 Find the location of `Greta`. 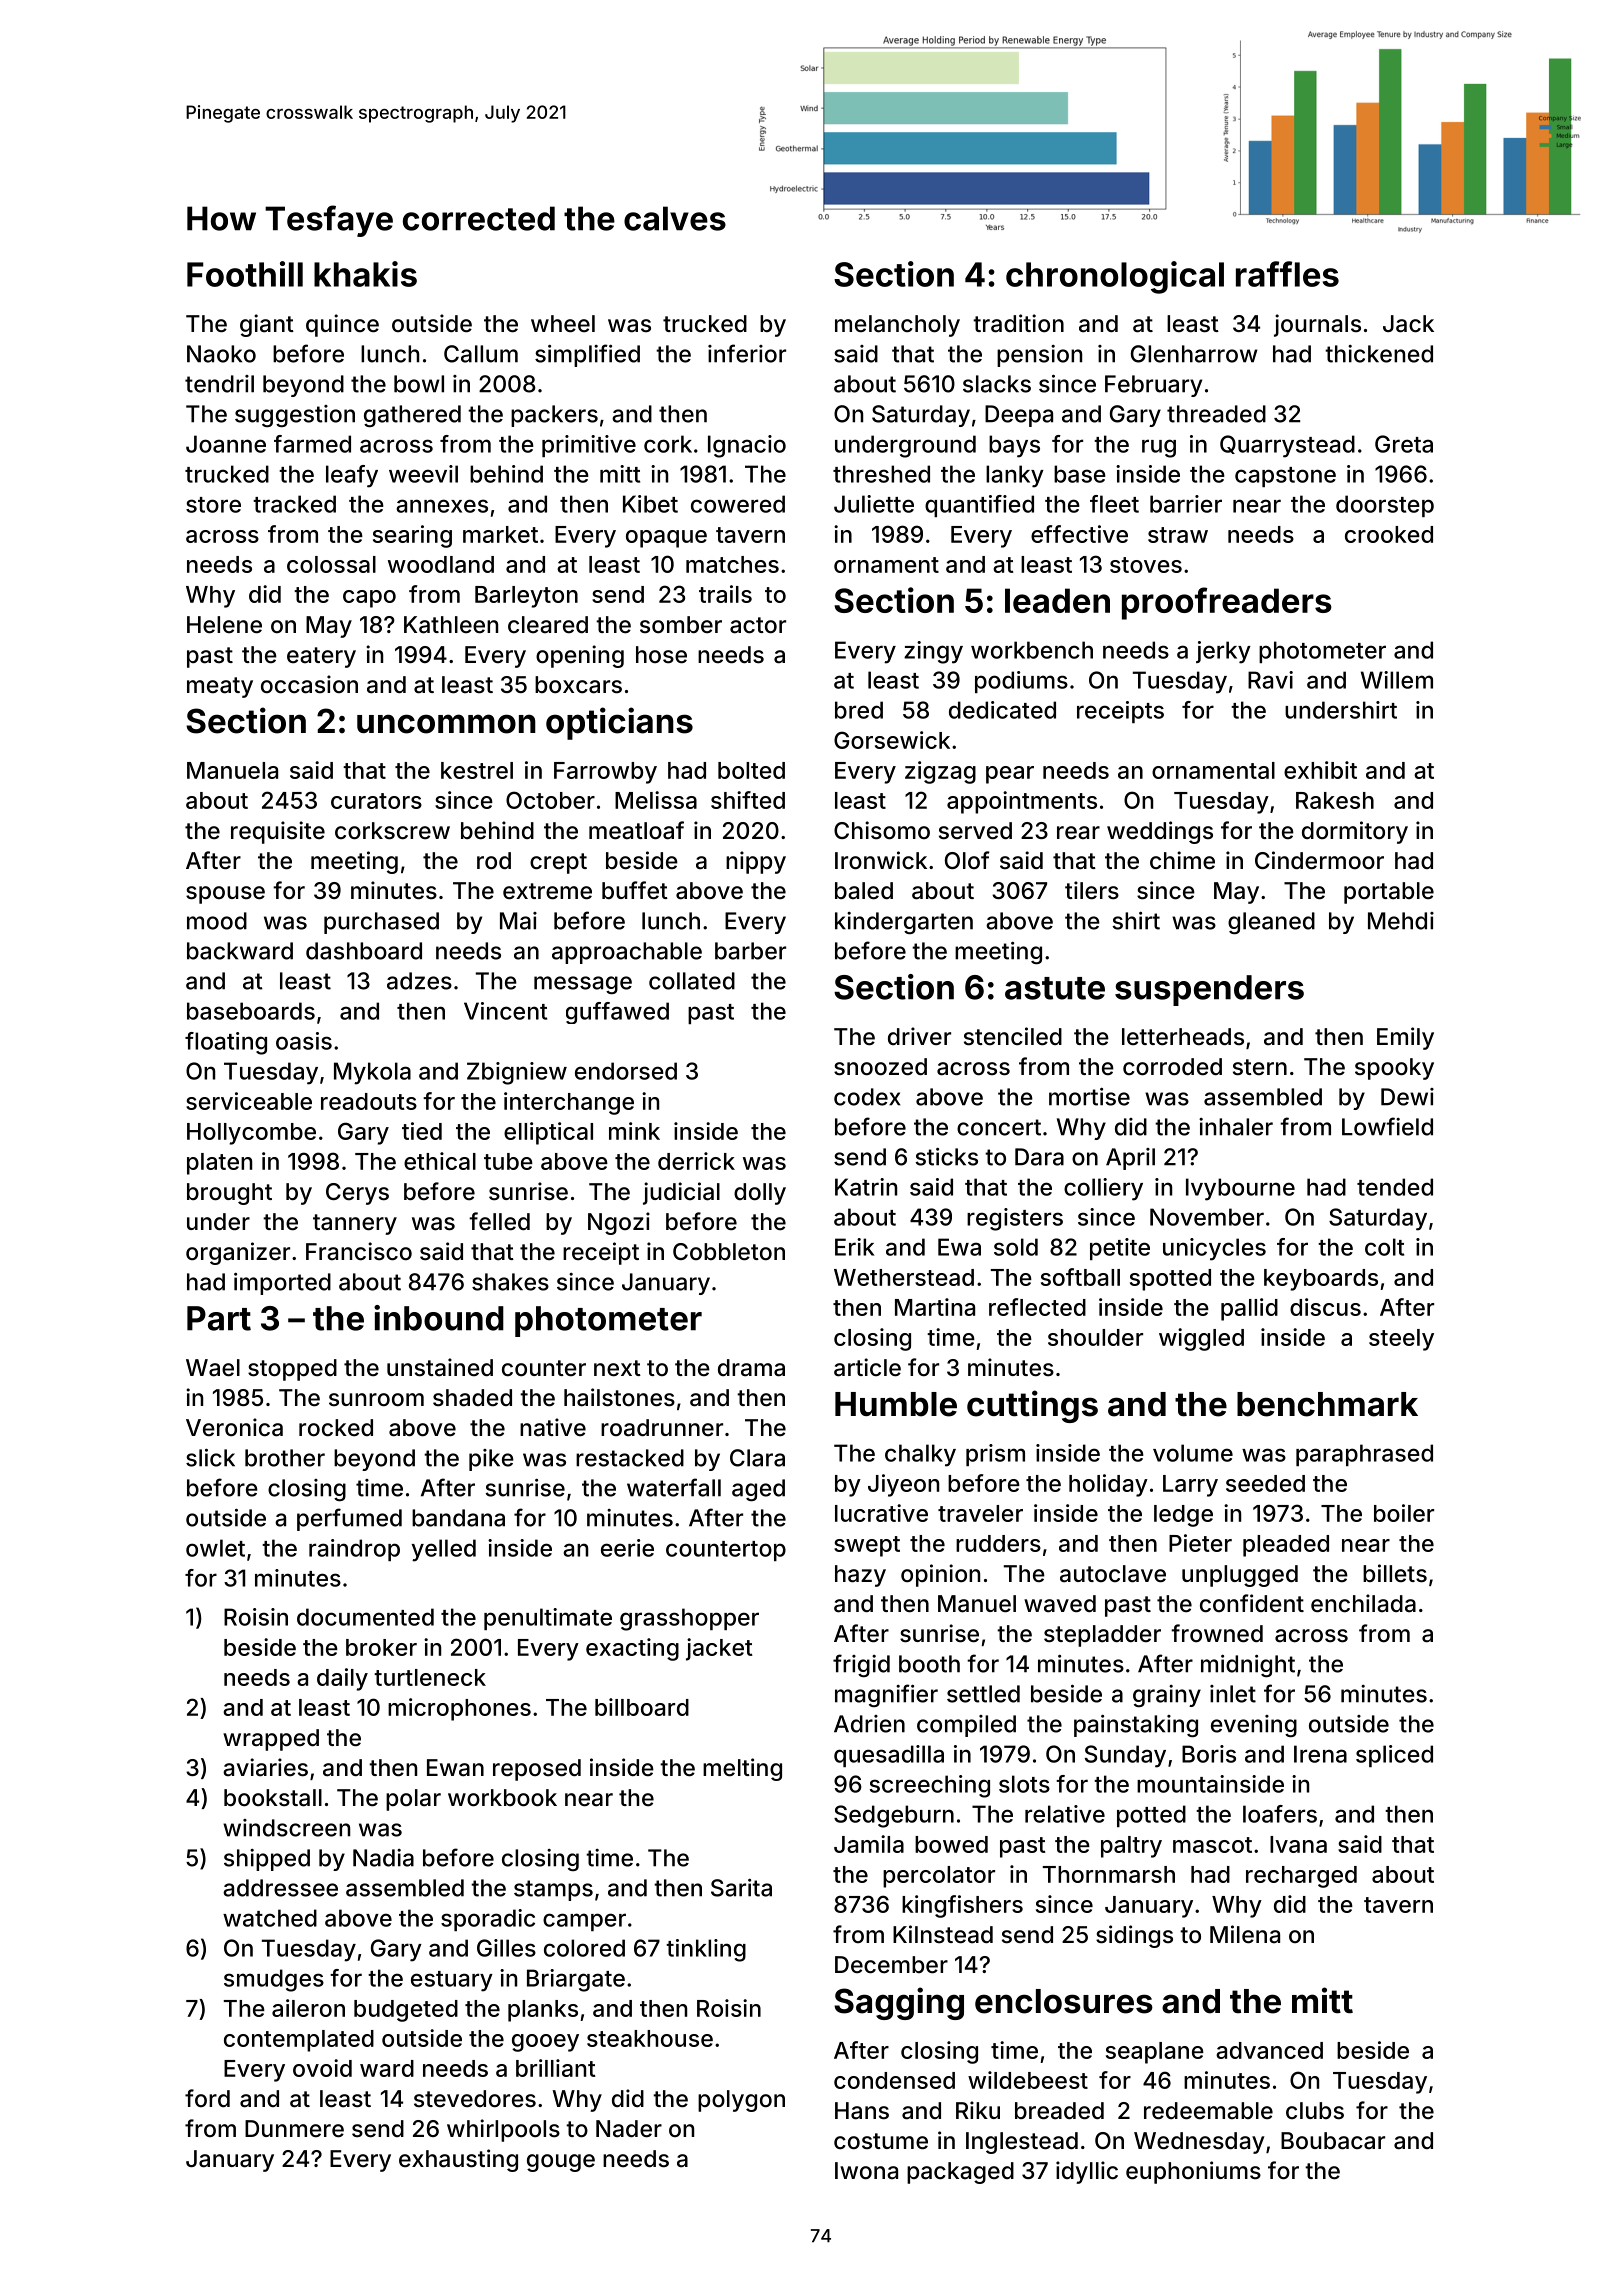

Greta is located at coordinates (1404, 444).
